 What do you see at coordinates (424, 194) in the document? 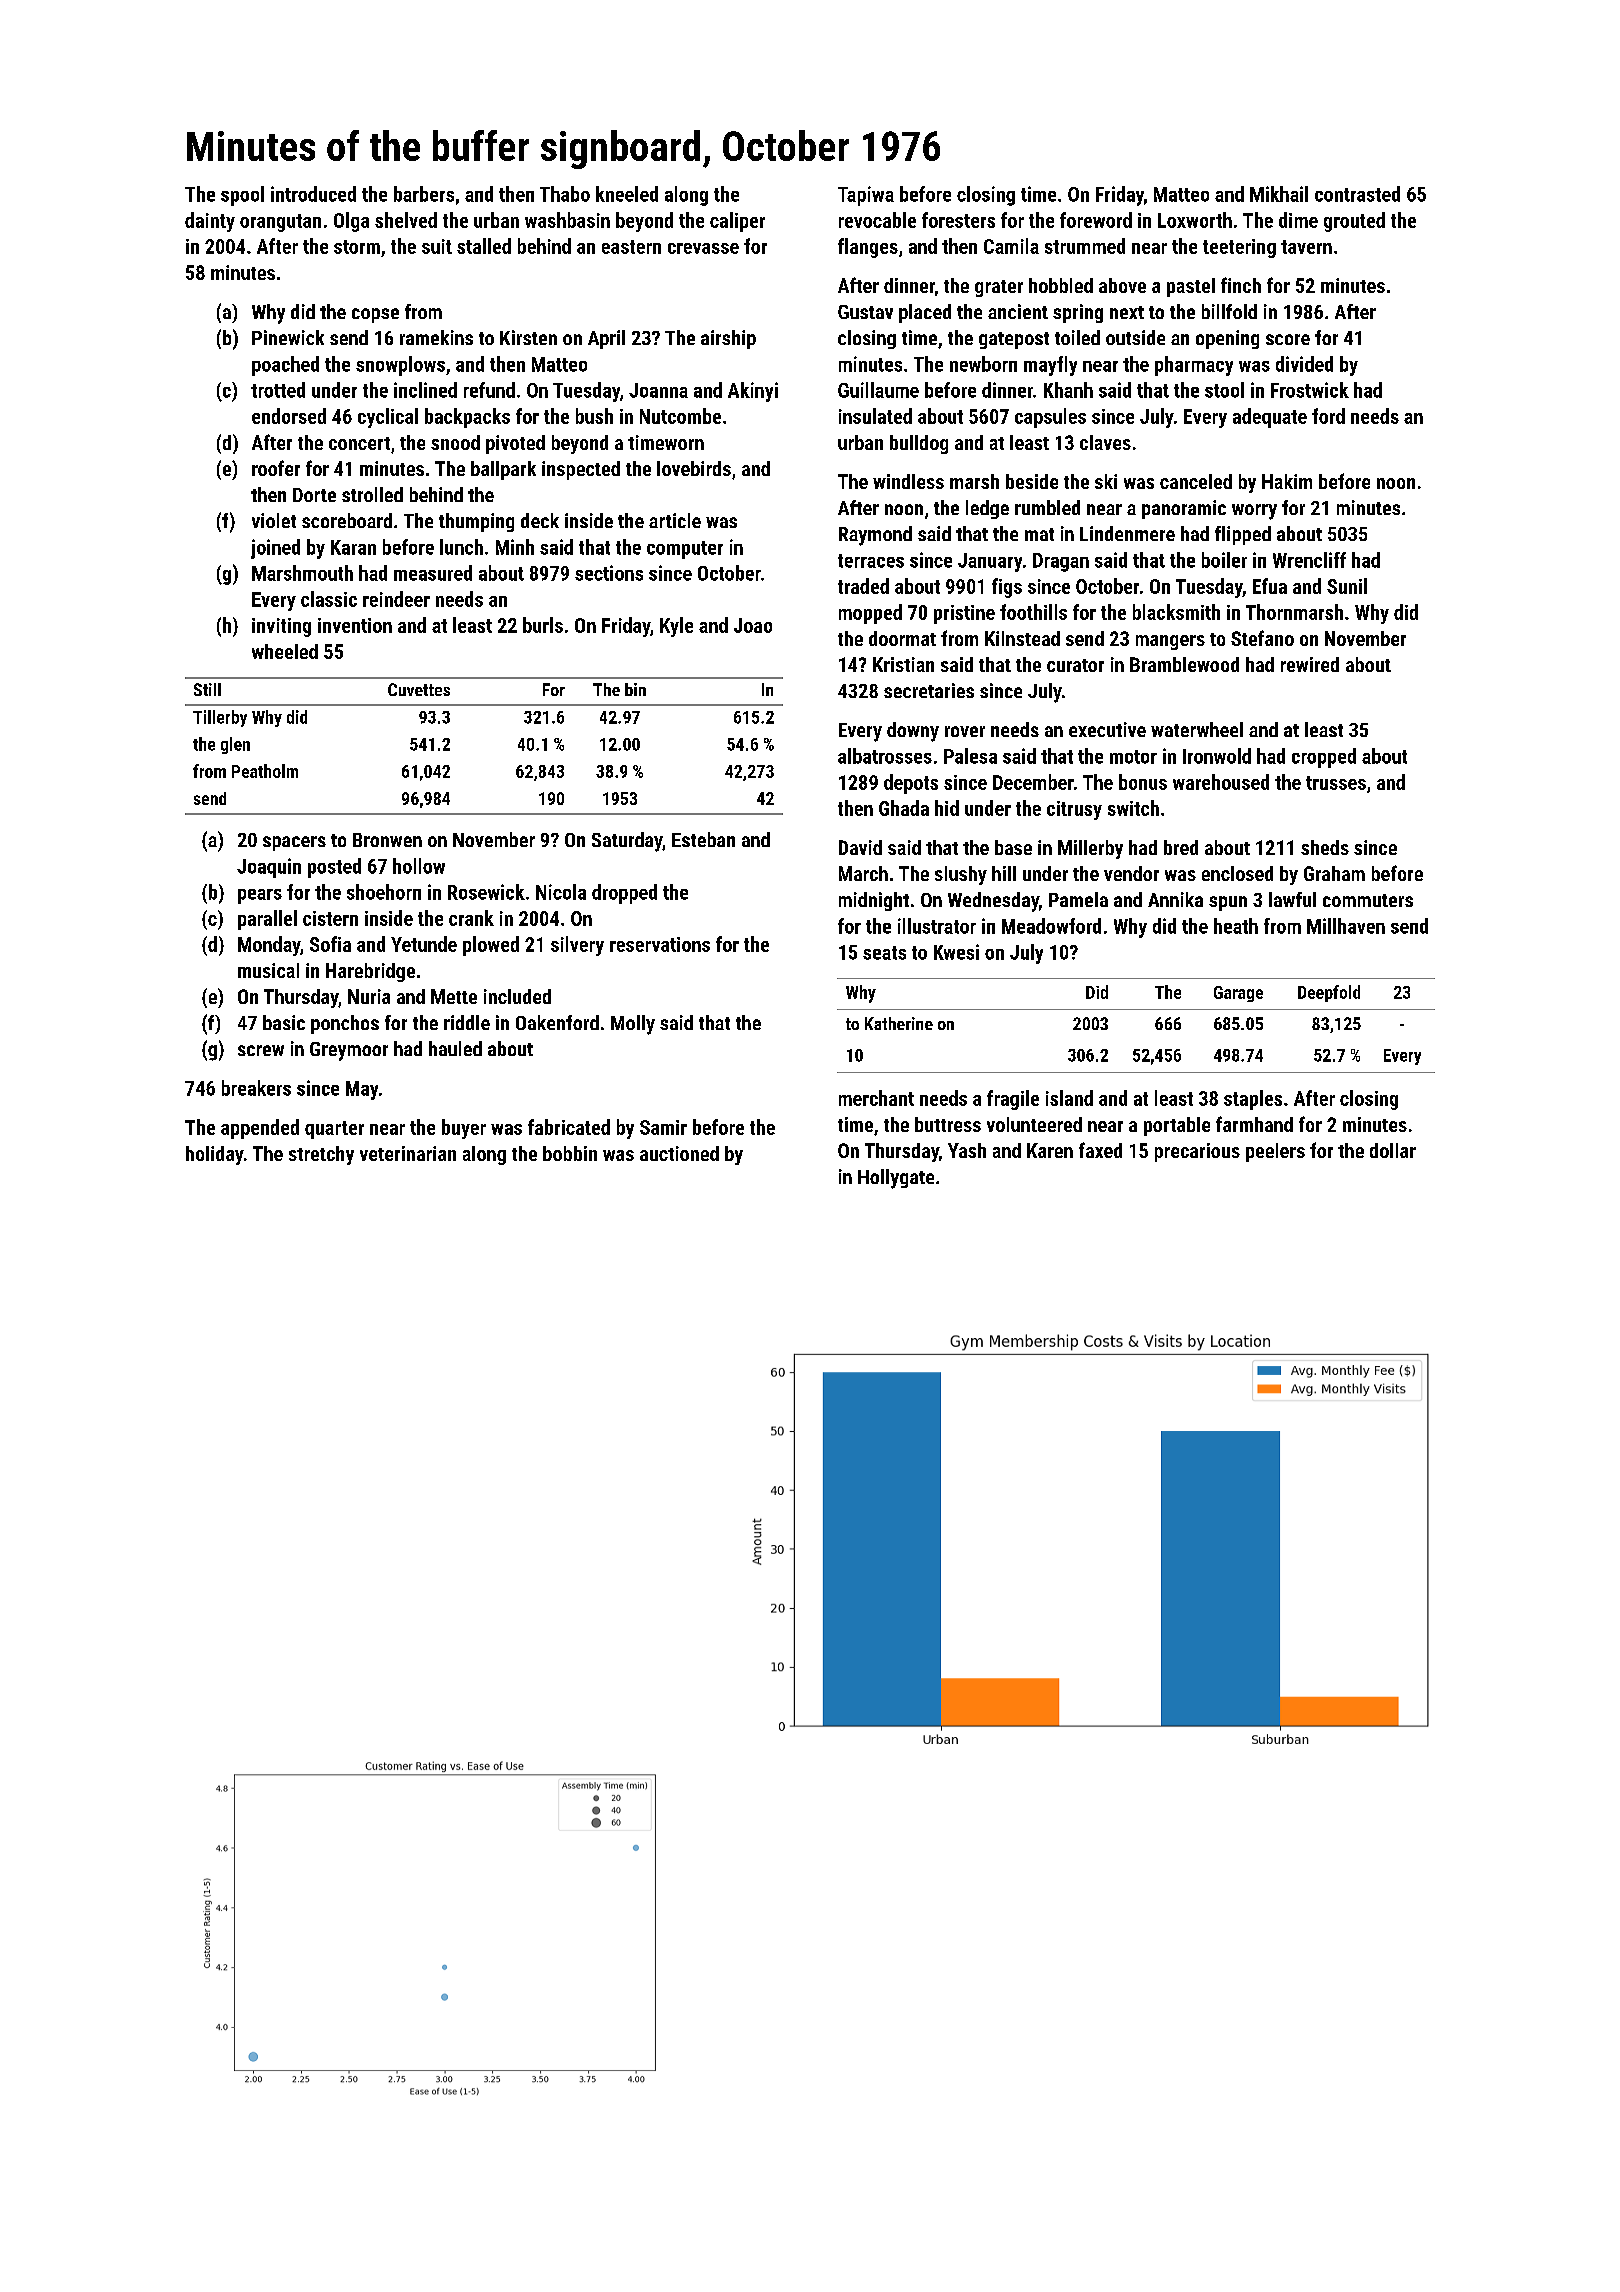
I see `barbers` at bounding box center [424, 194].
